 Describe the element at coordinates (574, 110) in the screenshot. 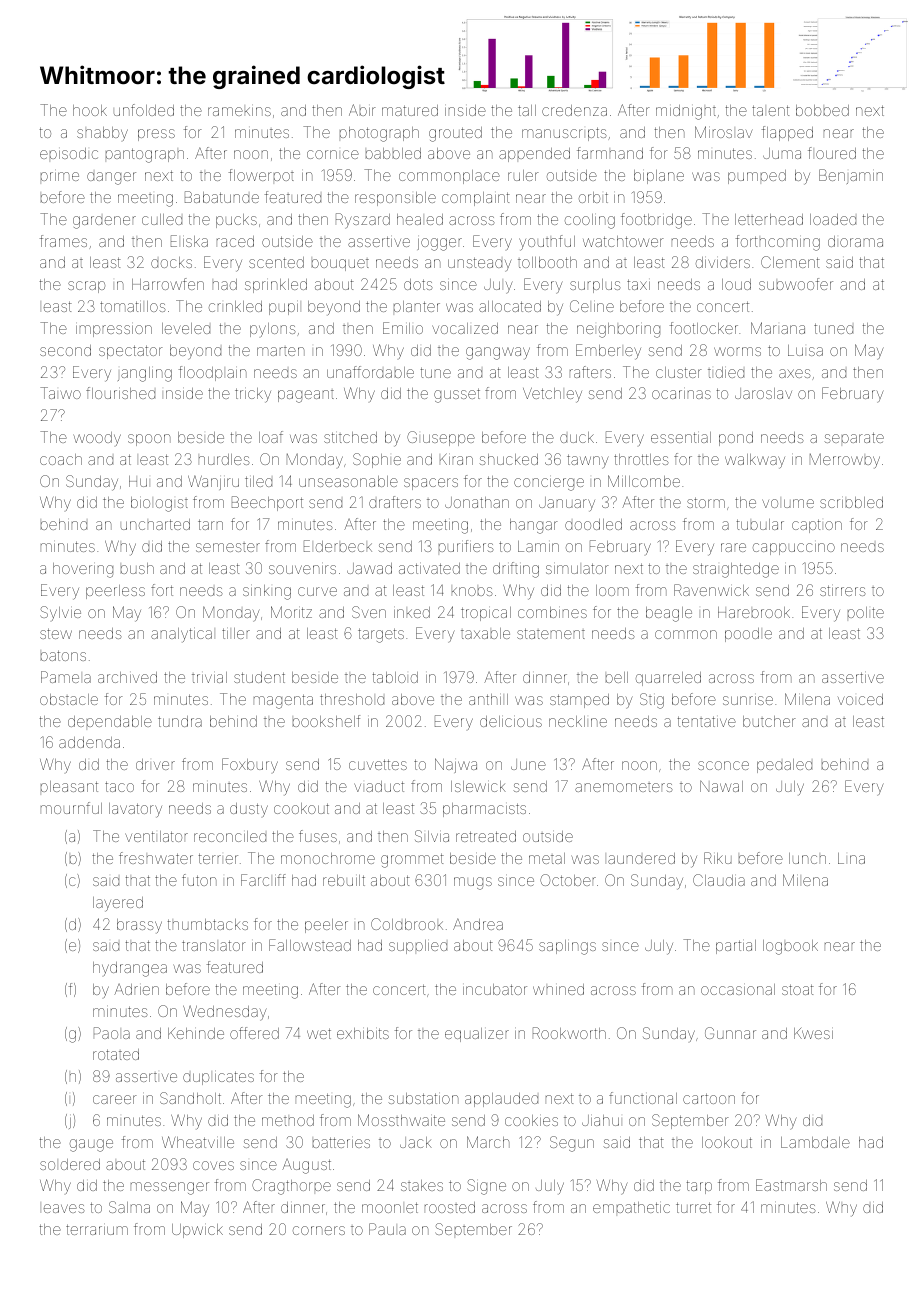

I see `credenza` at that location.
